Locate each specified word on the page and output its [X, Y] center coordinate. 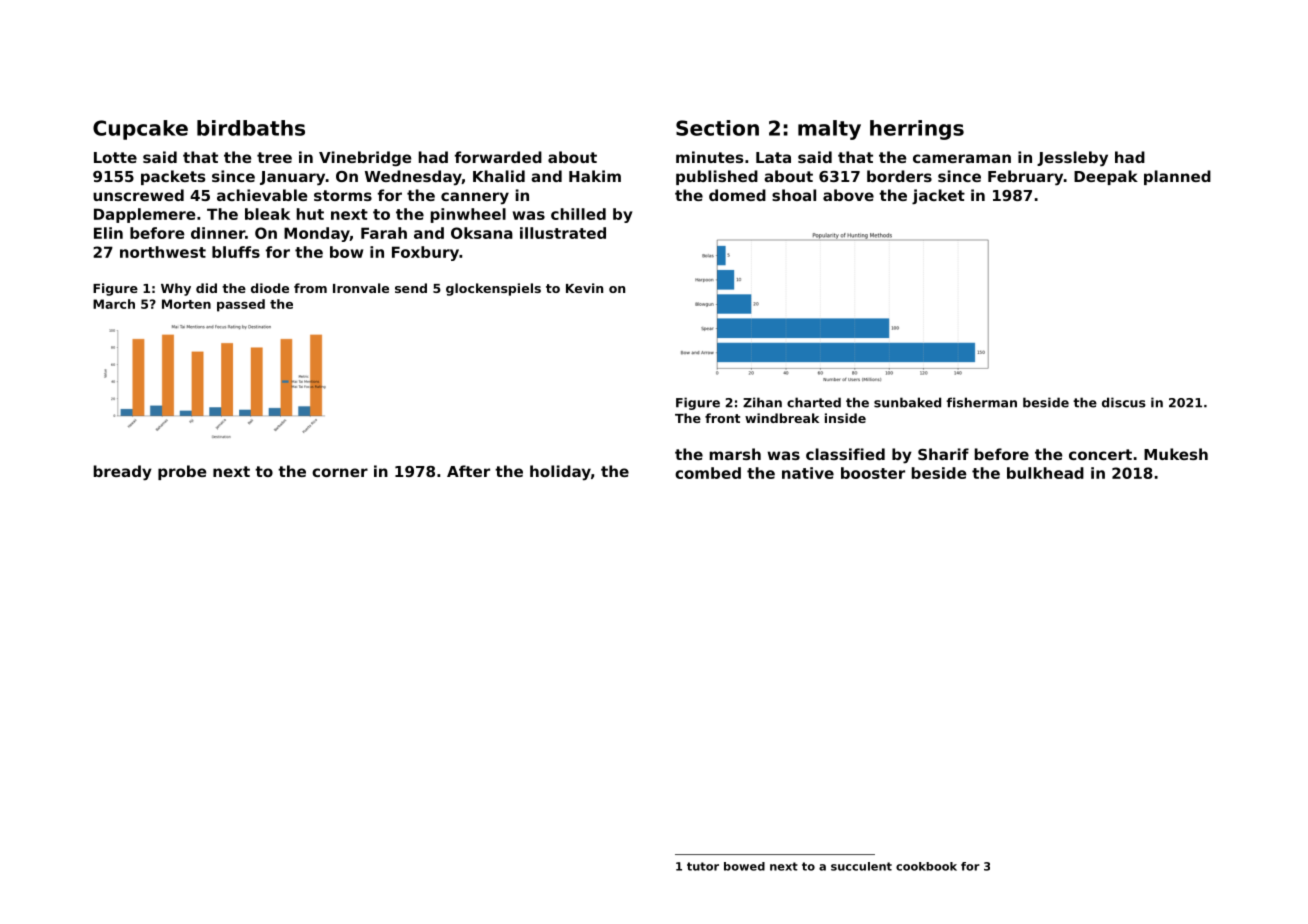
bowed [744, 866]
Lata [773, 157]
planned [1177, 177]
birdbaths [251, 128]
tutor [703, 866]
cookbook [926, 866]
